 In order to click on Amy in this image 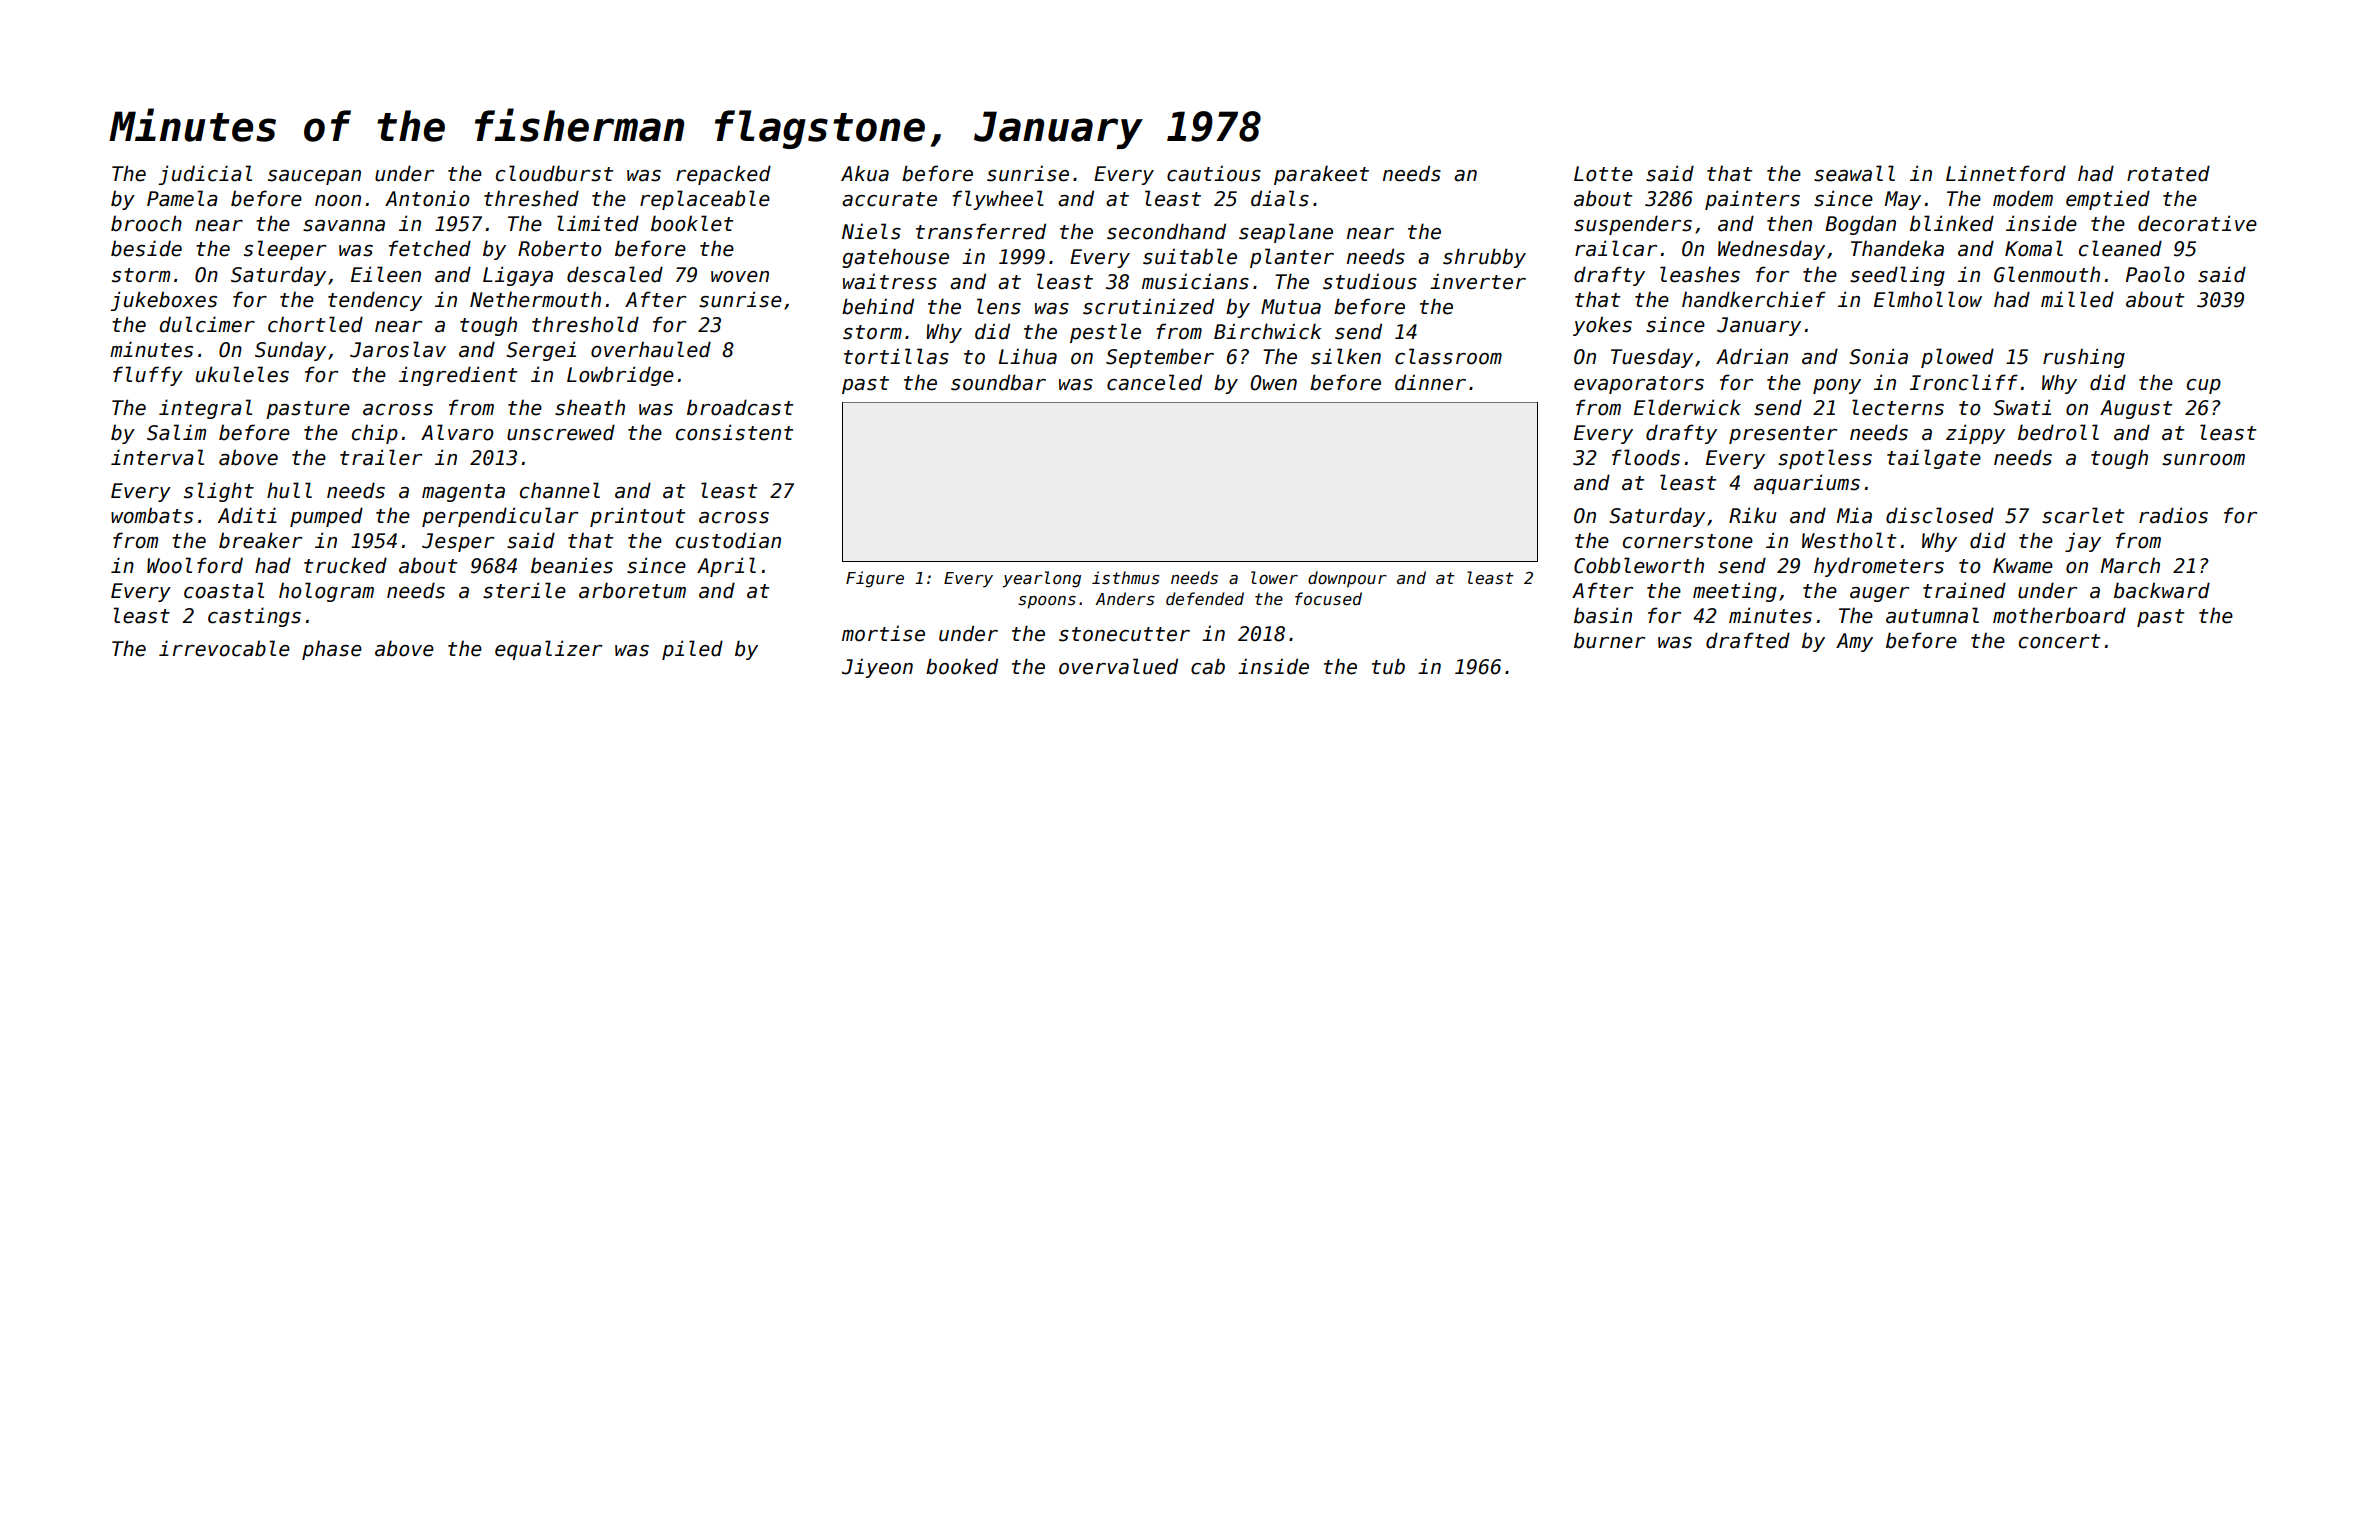, I will do `click(1854, 642)`.
